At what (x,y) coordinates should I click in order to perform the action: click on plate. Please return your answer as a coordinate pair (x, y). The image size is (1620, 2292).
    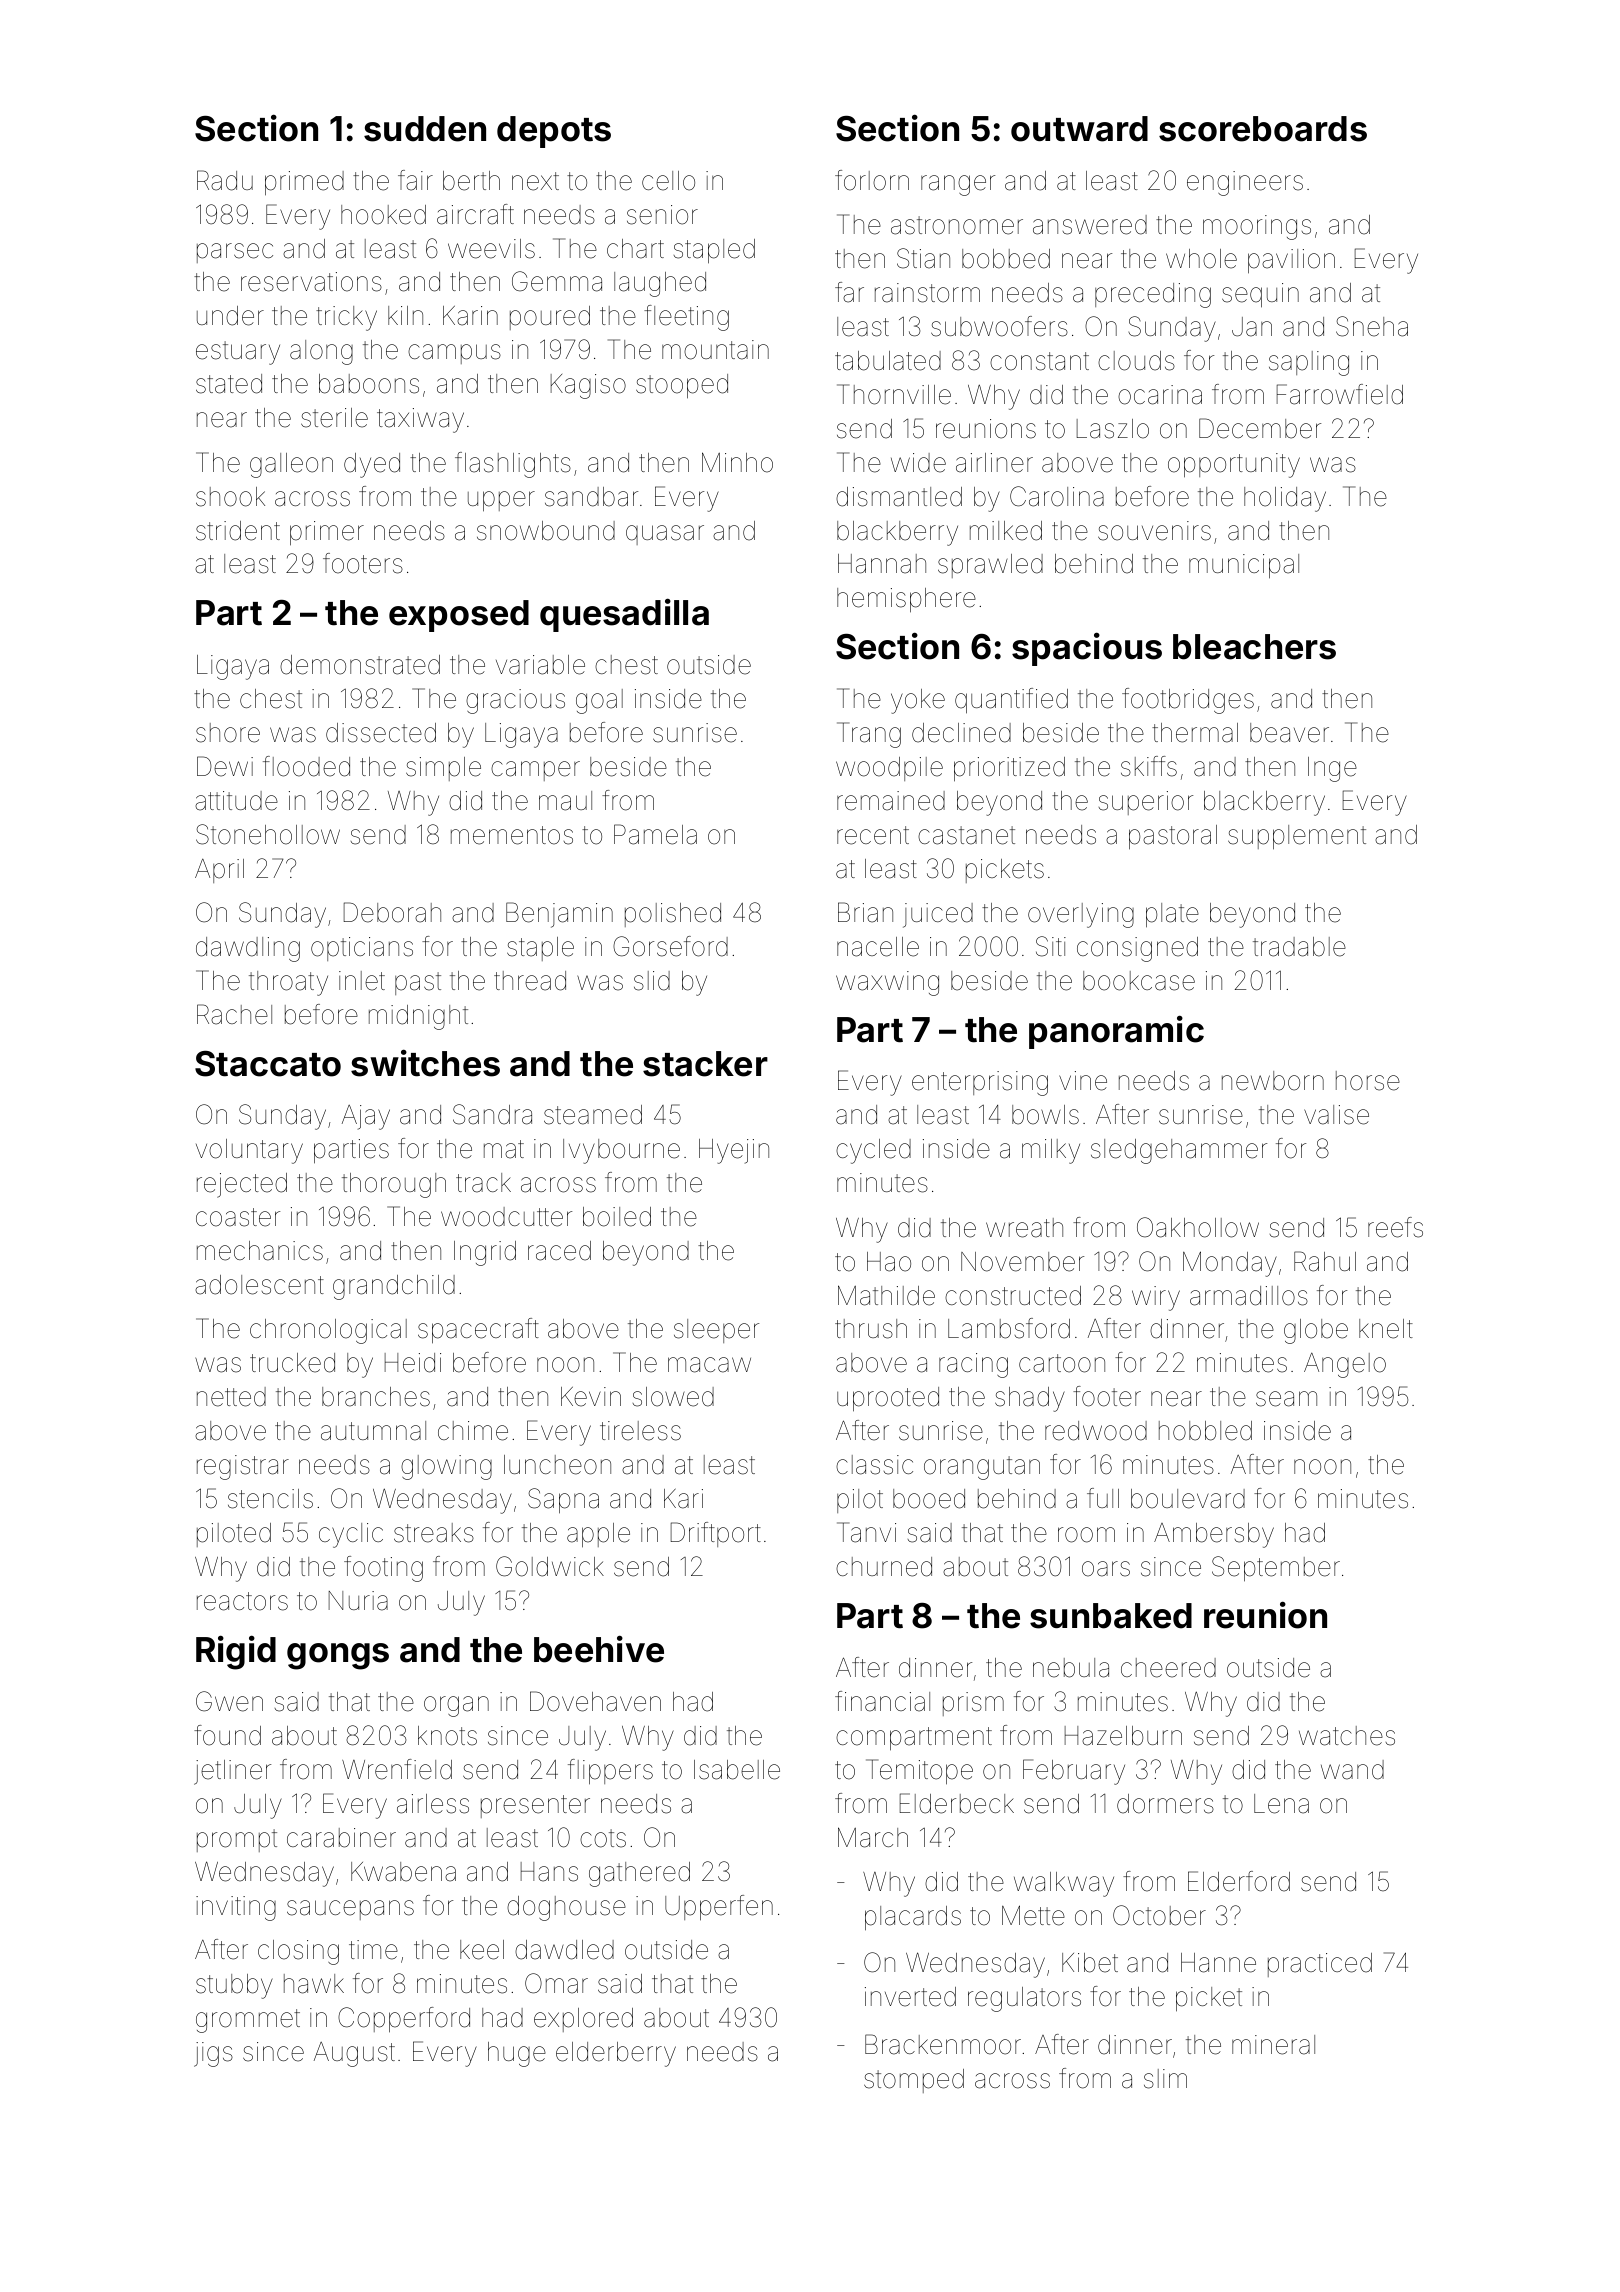
    Looking at the image, I should click on (1172, 915).
